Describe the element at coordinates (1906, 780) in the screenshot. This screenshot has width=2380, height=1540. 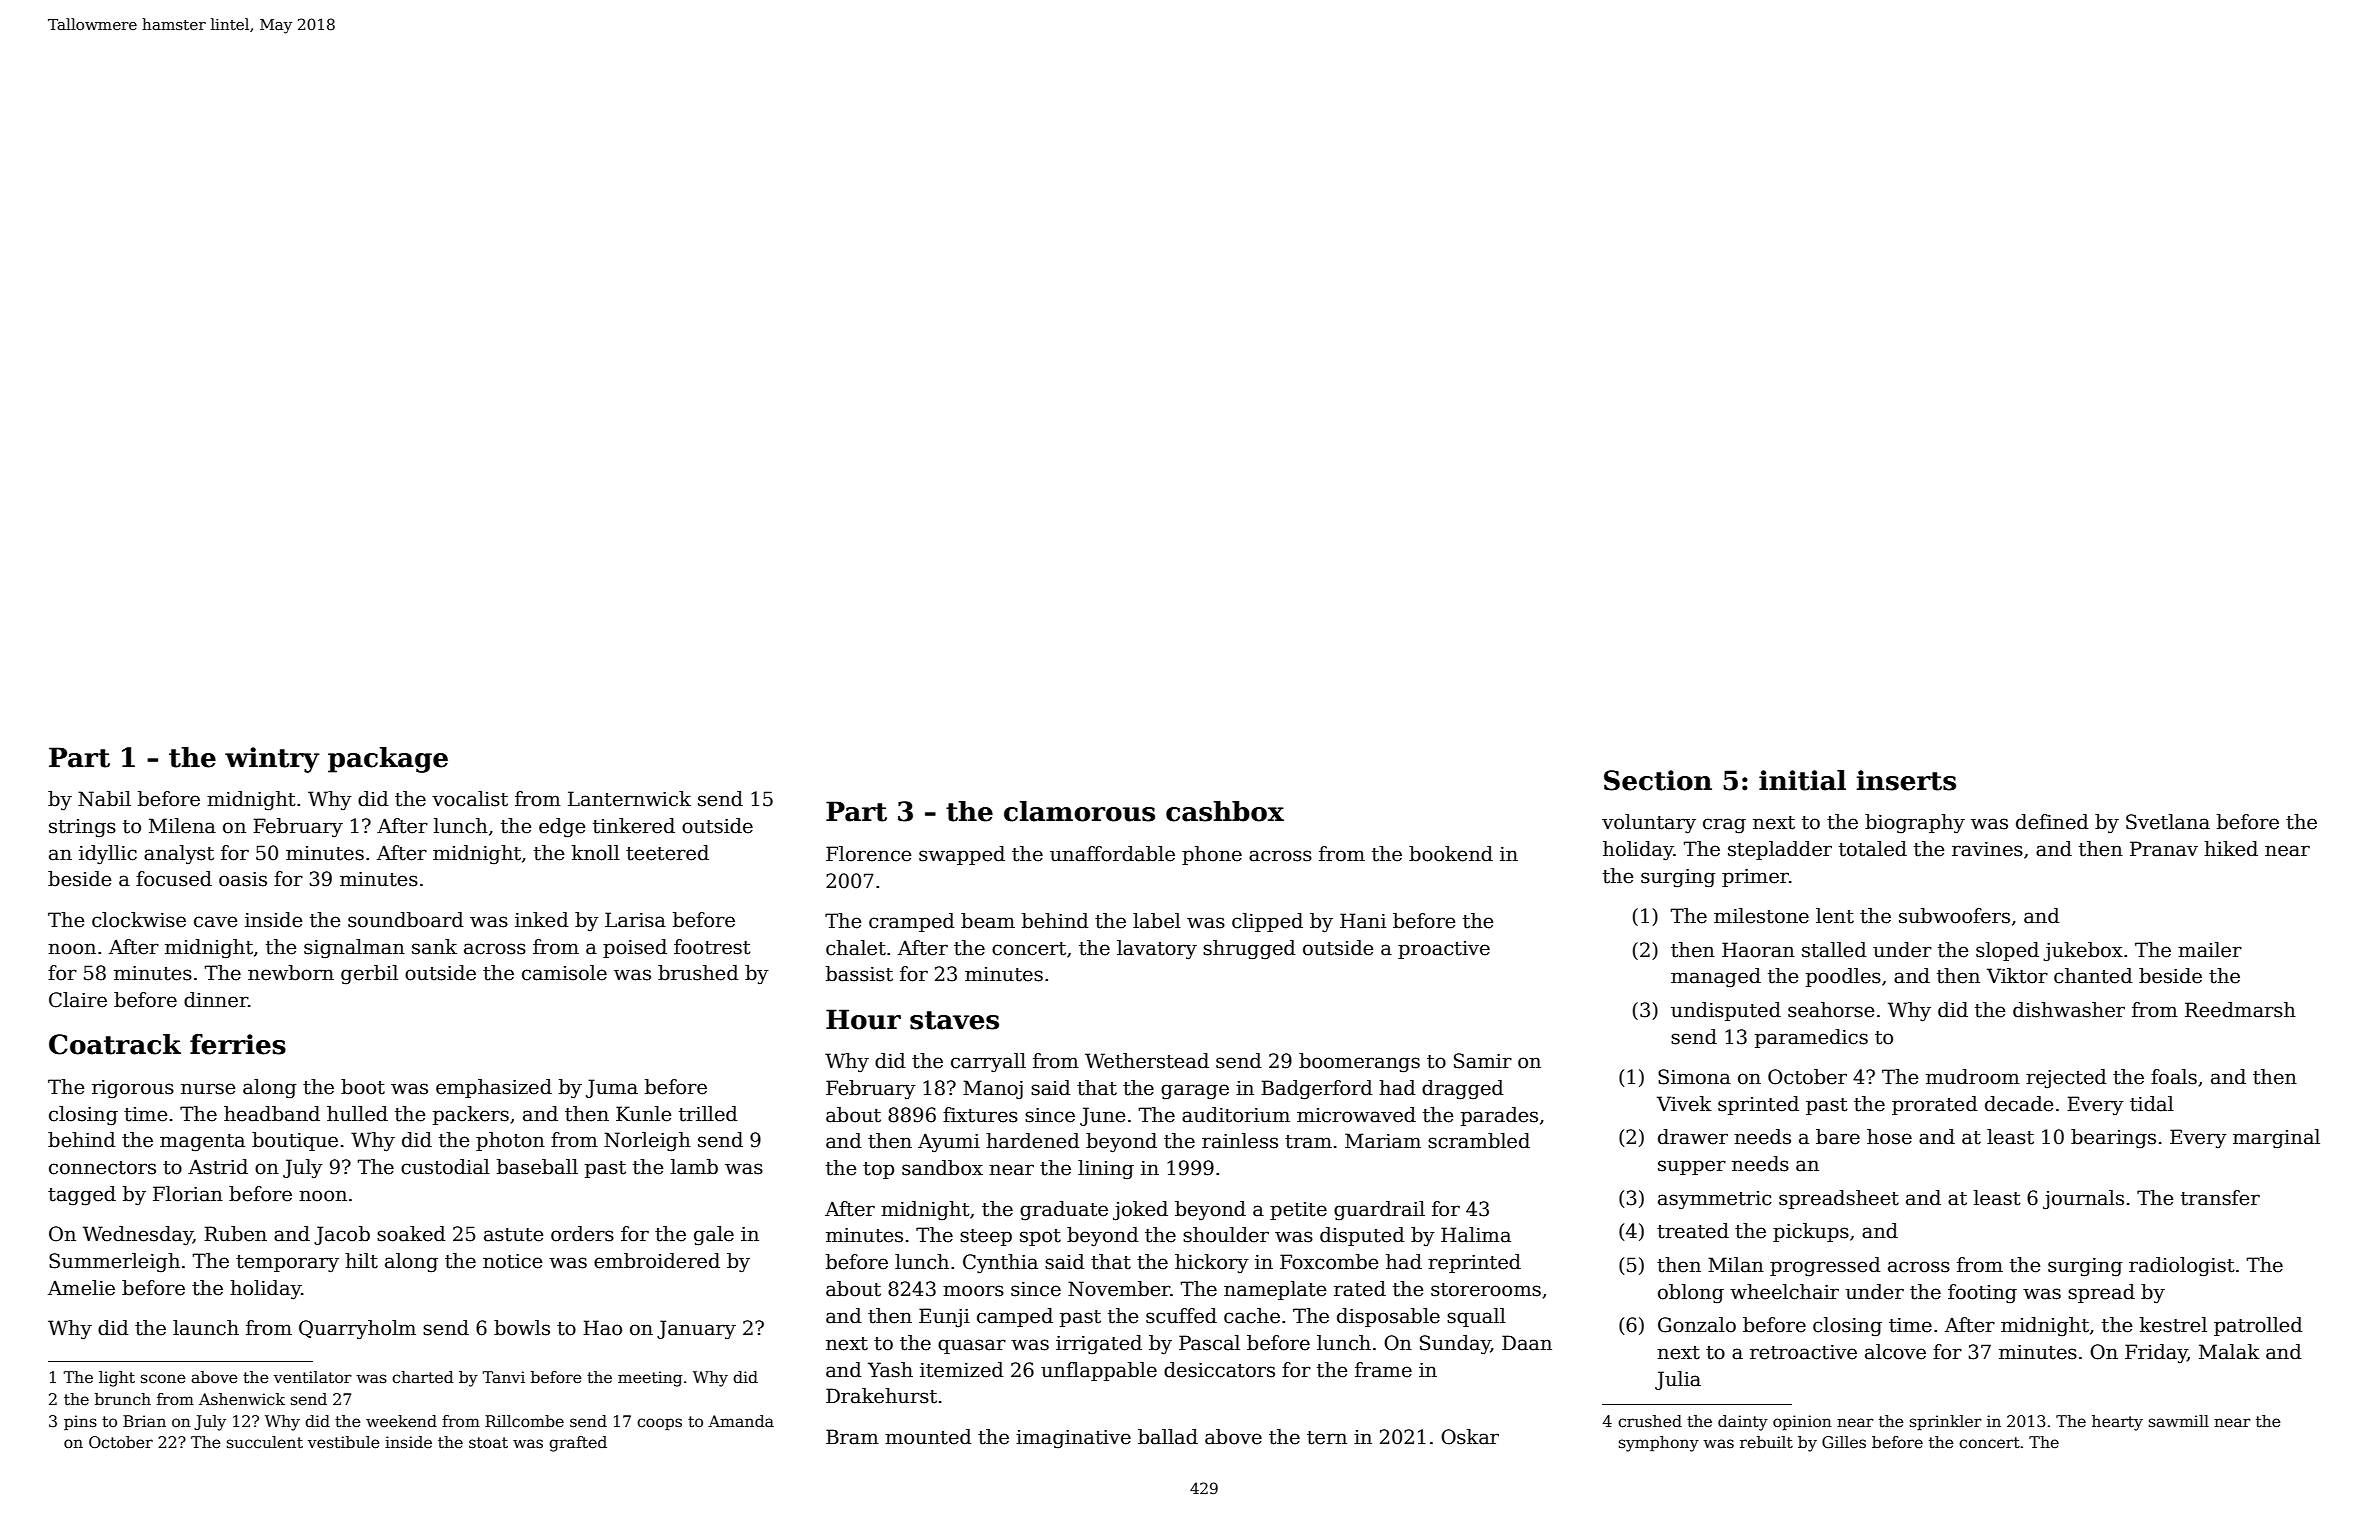
I see `inserts` at that location.
